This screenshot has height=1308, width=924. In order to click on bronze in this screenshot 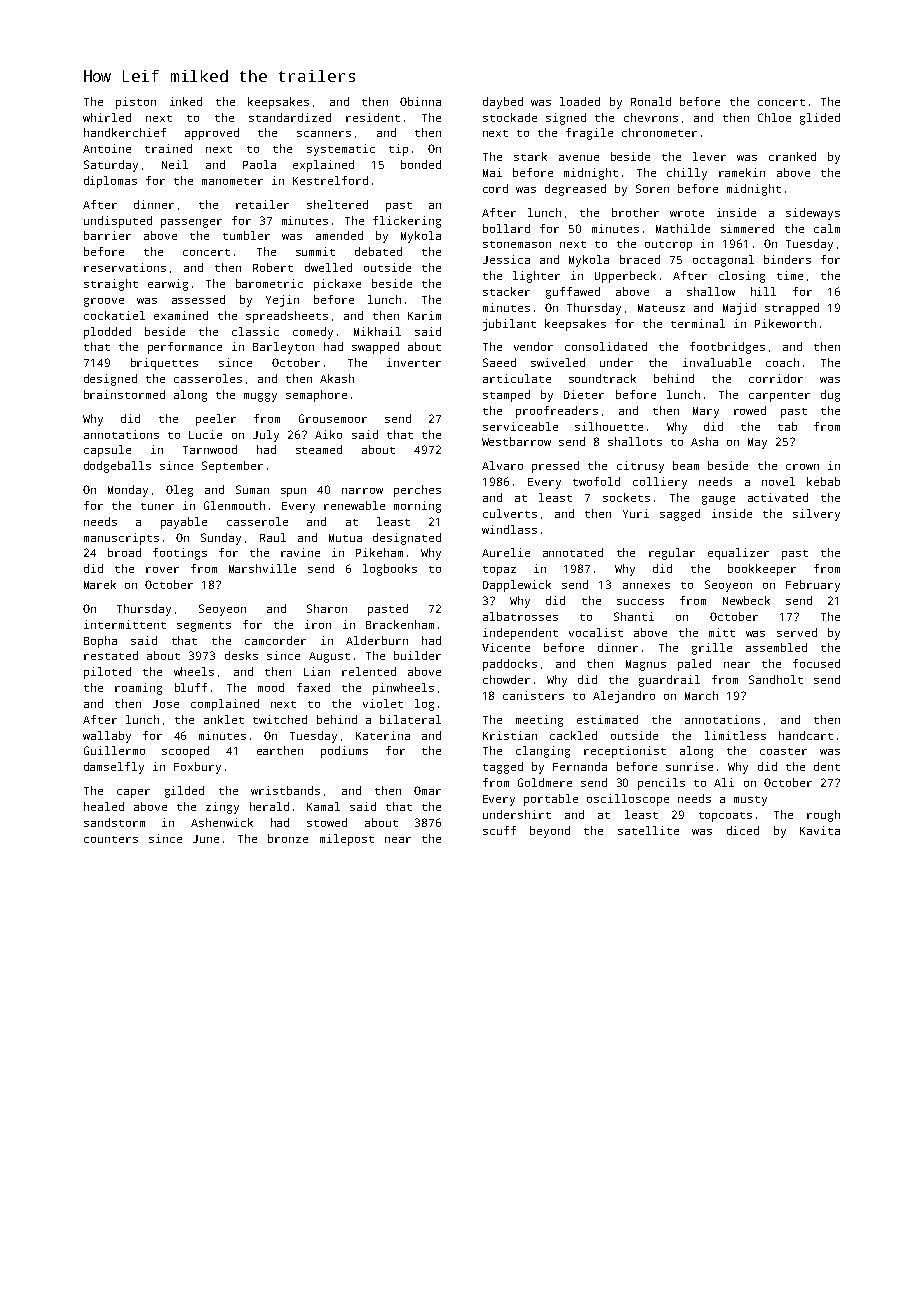, I will do `click(288, 838)`.
